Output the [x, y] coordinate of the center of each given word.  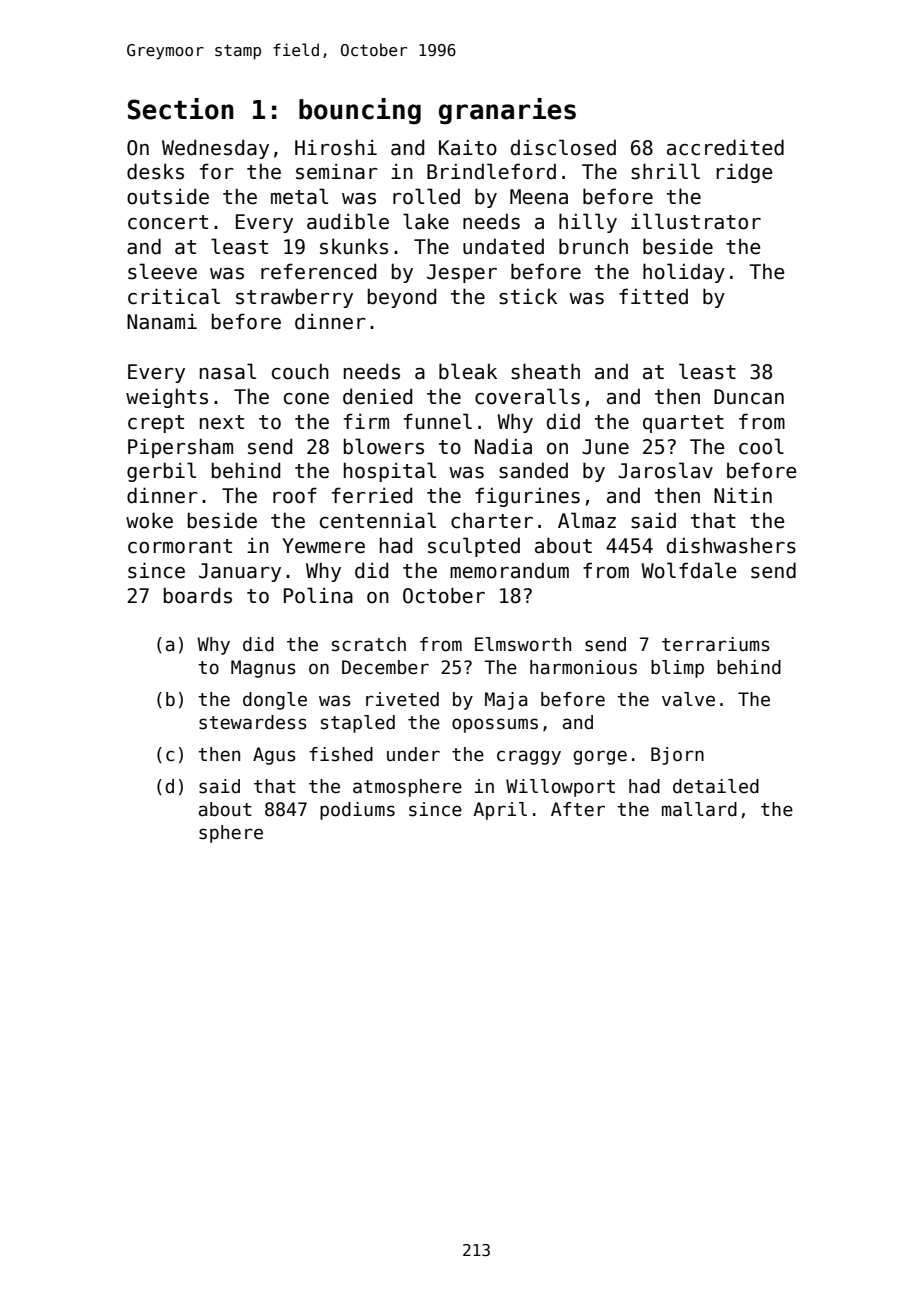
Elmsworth [523, 644]
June [605, 447]
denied [377, 396]
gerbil [161, 472]
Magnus [263, 669]
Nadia [503, 446]
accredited [725, 147]
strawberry [294, 298]
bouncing [360, 111]
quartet [683, 424]
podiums [357, 811]
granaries [507, 111]
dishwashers [731, 545]
